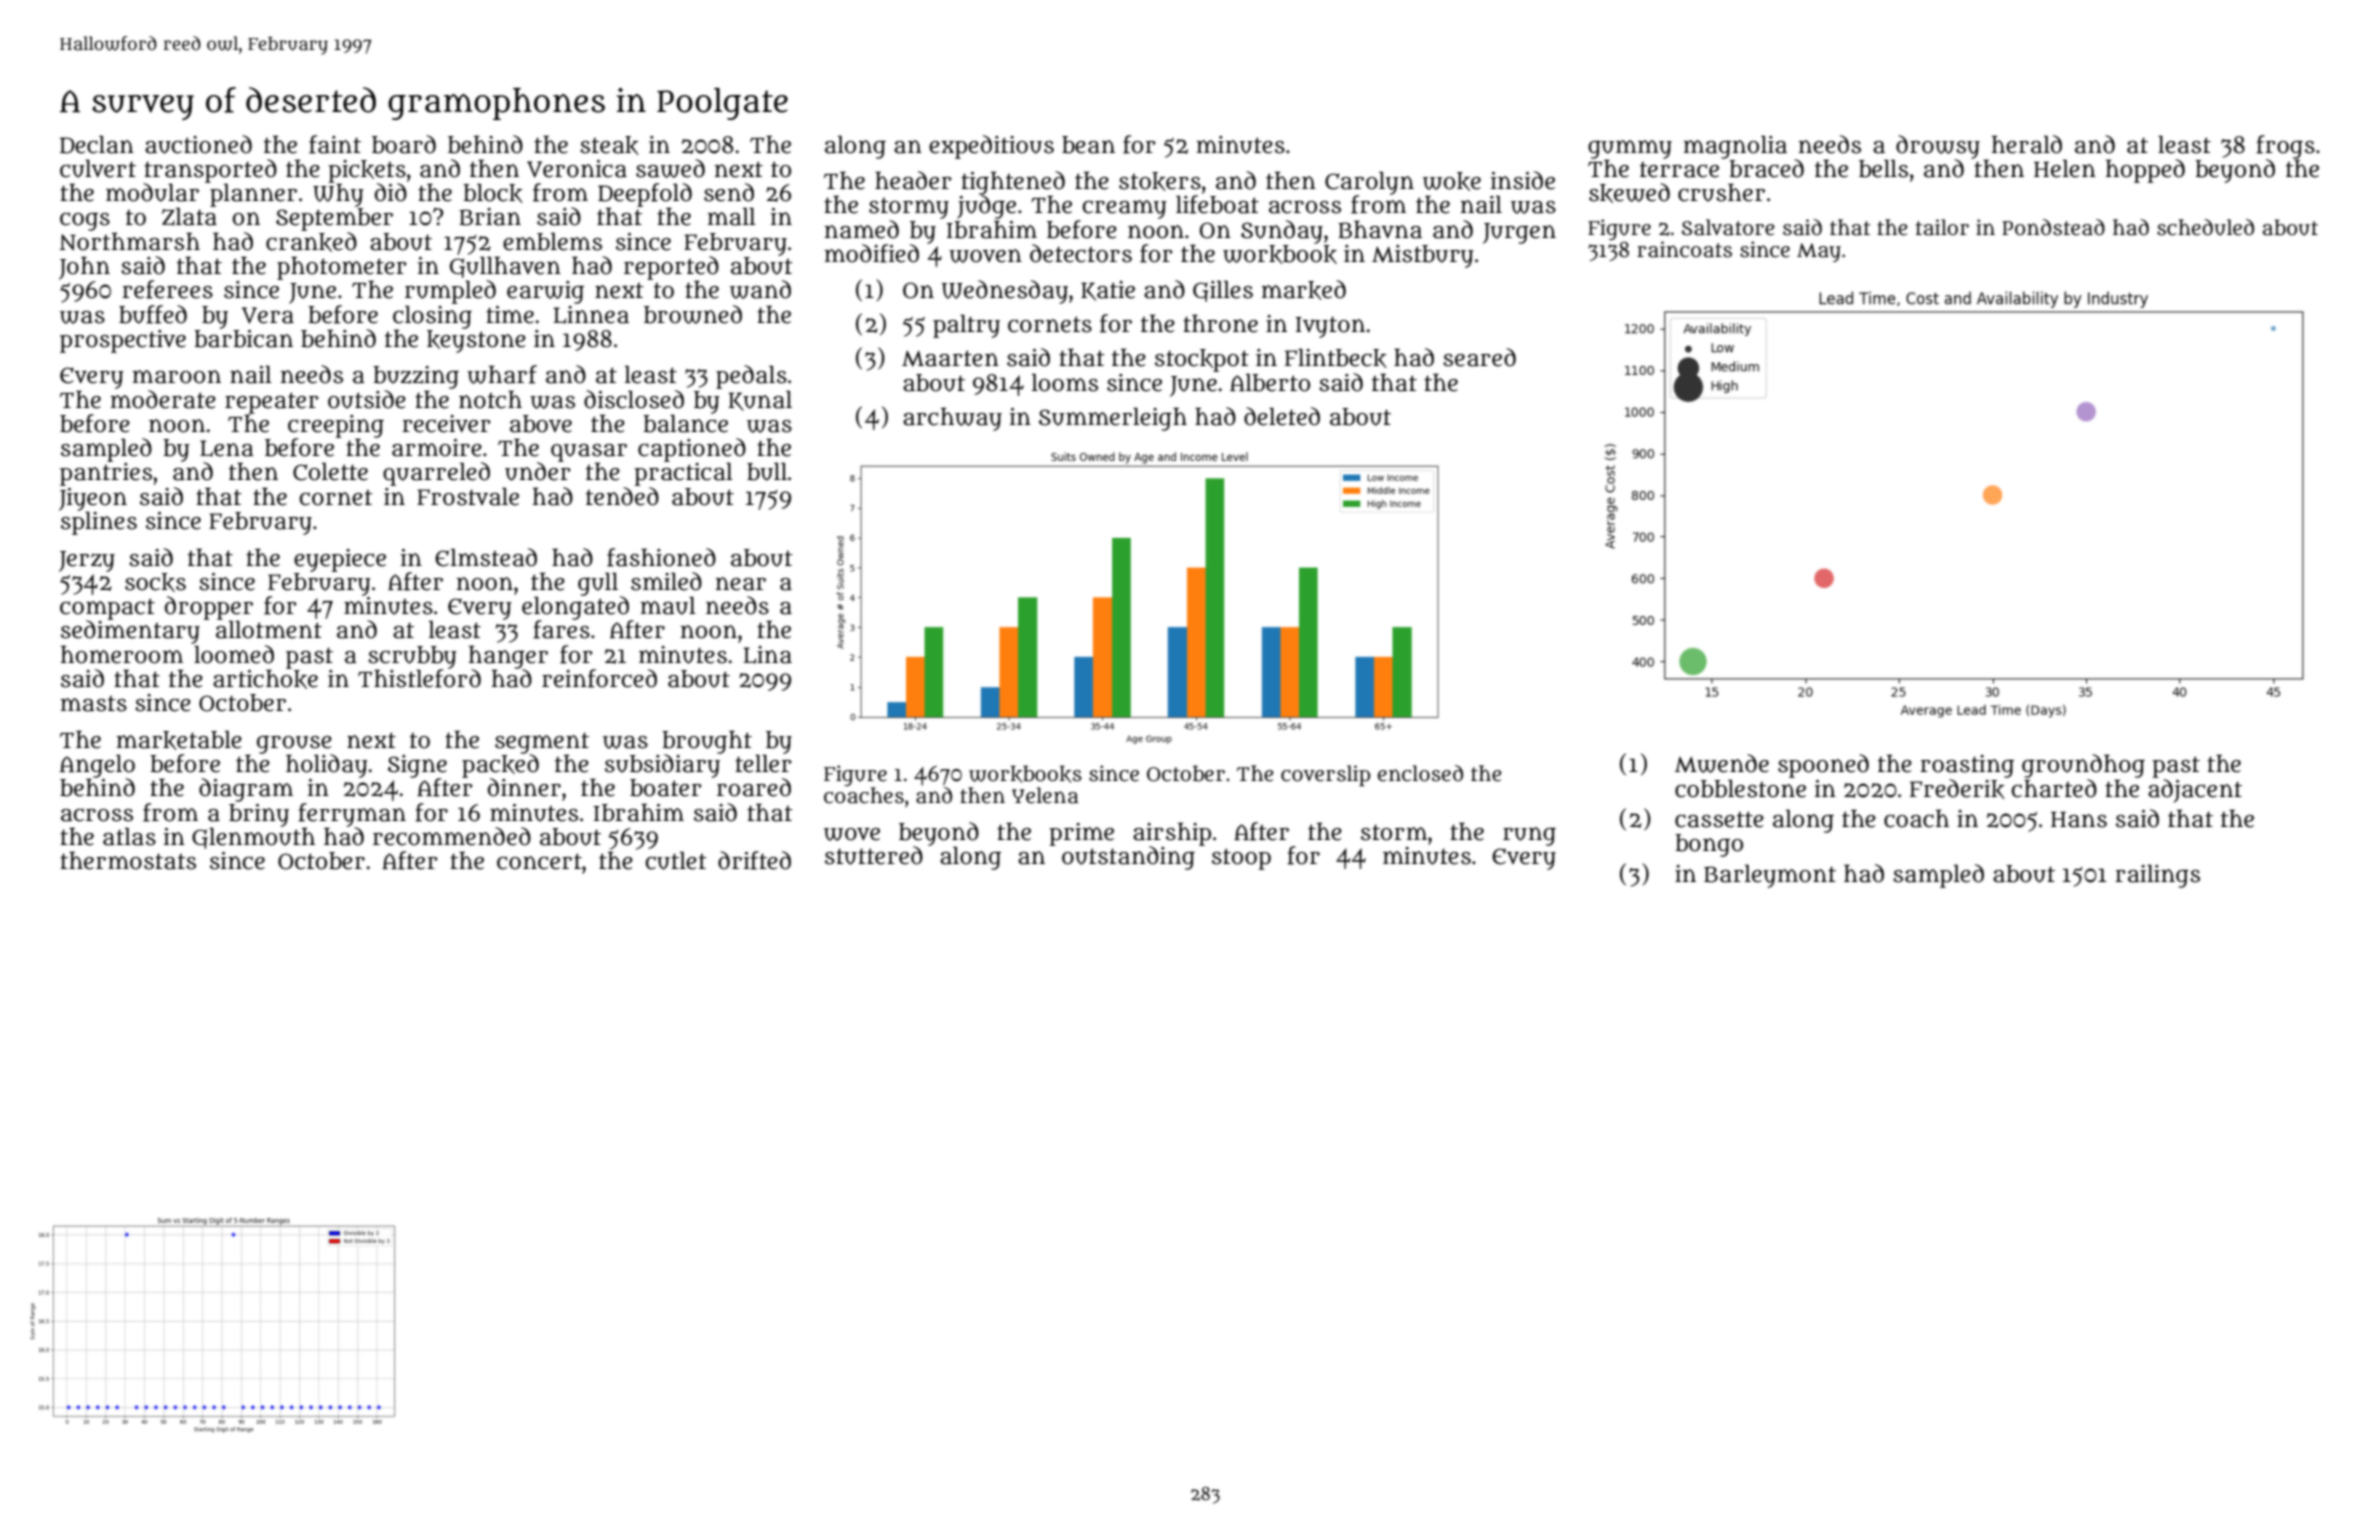 The image size is (2380, 1540). I want to click on groundhog, so click(2083, 766).
